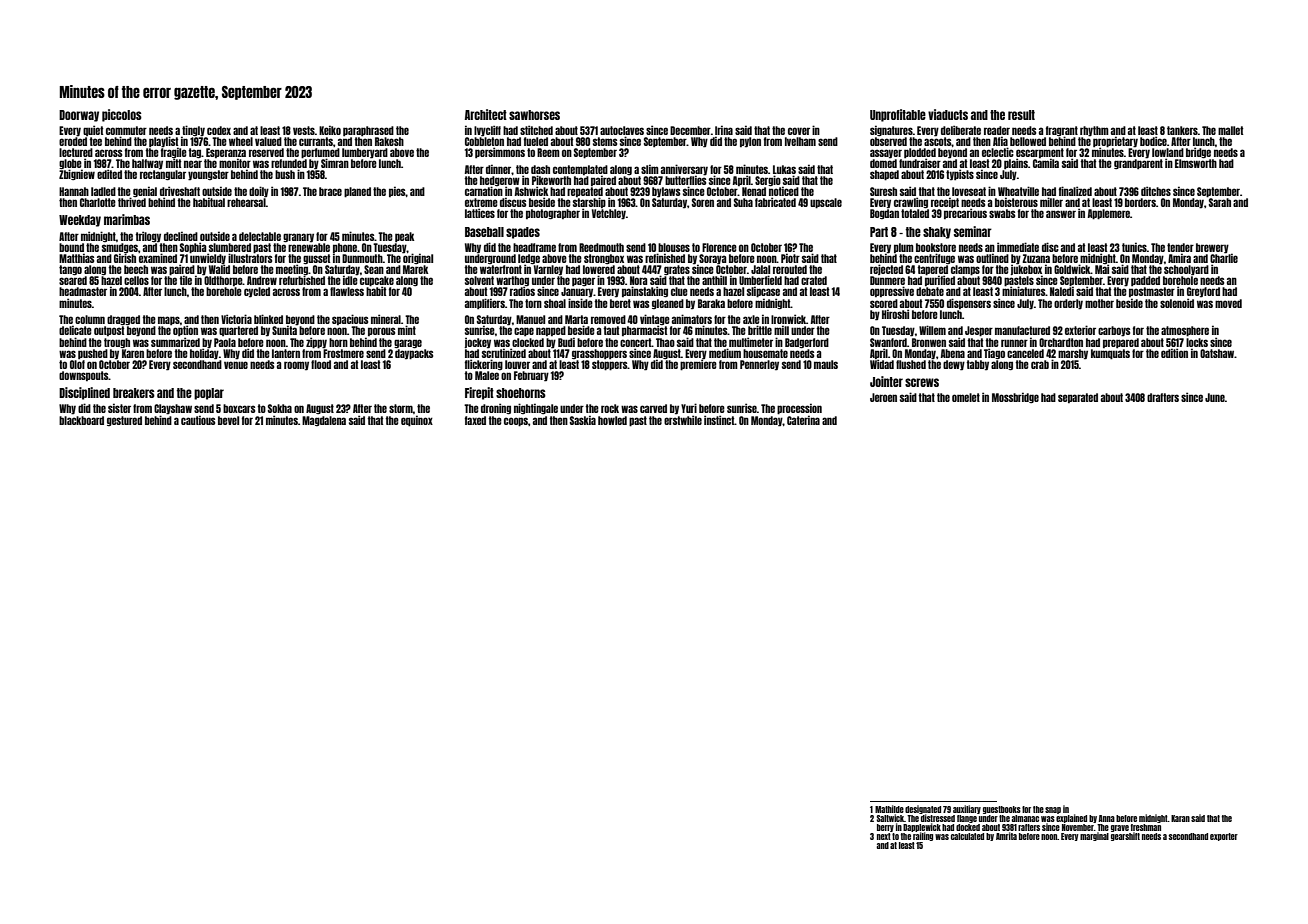 This screenshot has width=1308, height=924. What do you see at coordinates (1053, 810) in the screenshot?
I see `snap` at bounding box center [1053, 810].
